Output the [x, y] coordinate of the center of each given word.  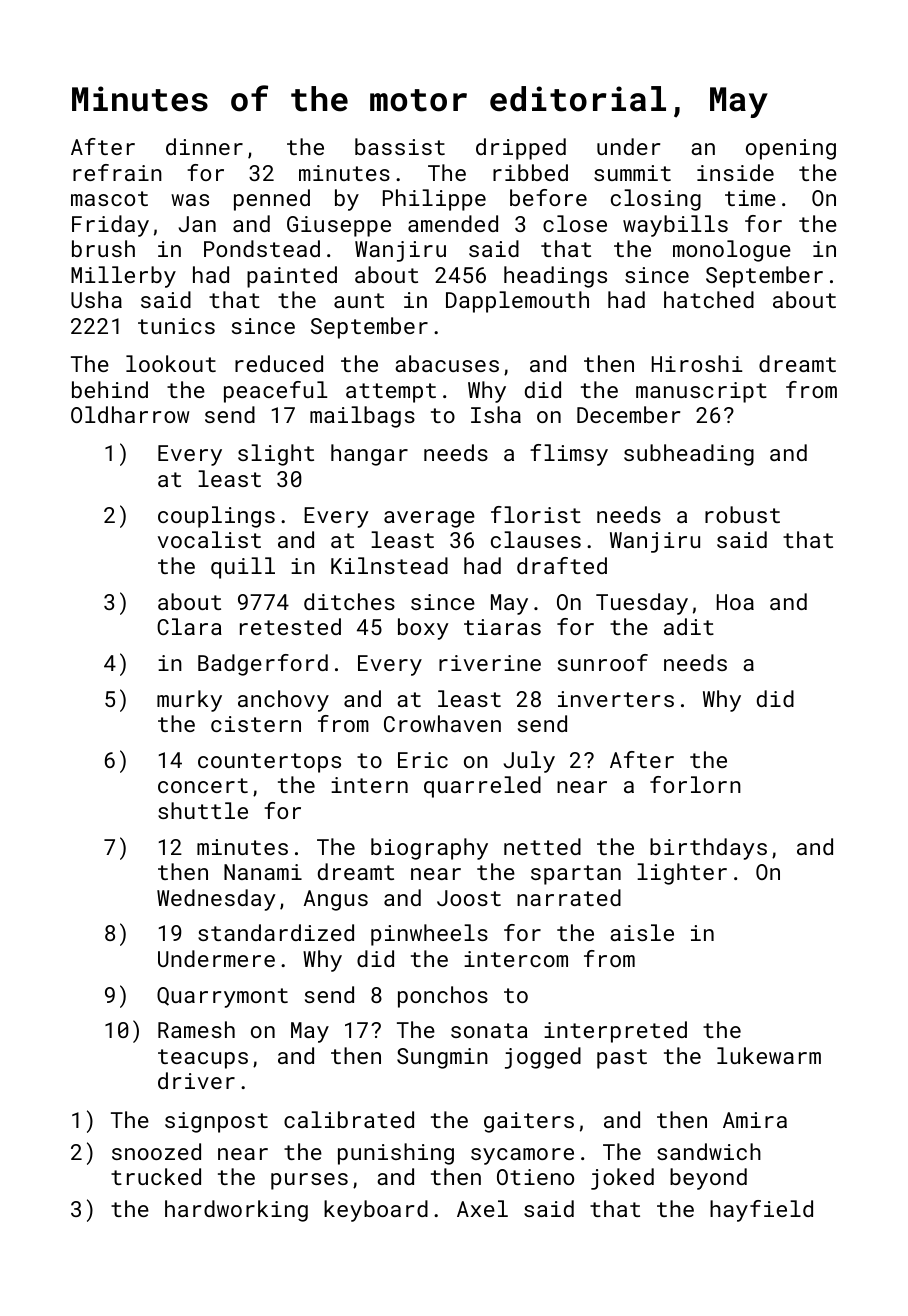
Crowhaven [442, 723]
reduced [279, 363]
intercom [516, 959]
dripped [521, 149]
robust [742, 514]
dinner [204, 146]
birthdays [708, 849]
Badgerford [263, 665]
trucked [156, 1176]
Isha [496, 414]
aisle [642, 932]
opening [791, 149]
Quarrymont [222, 997]
